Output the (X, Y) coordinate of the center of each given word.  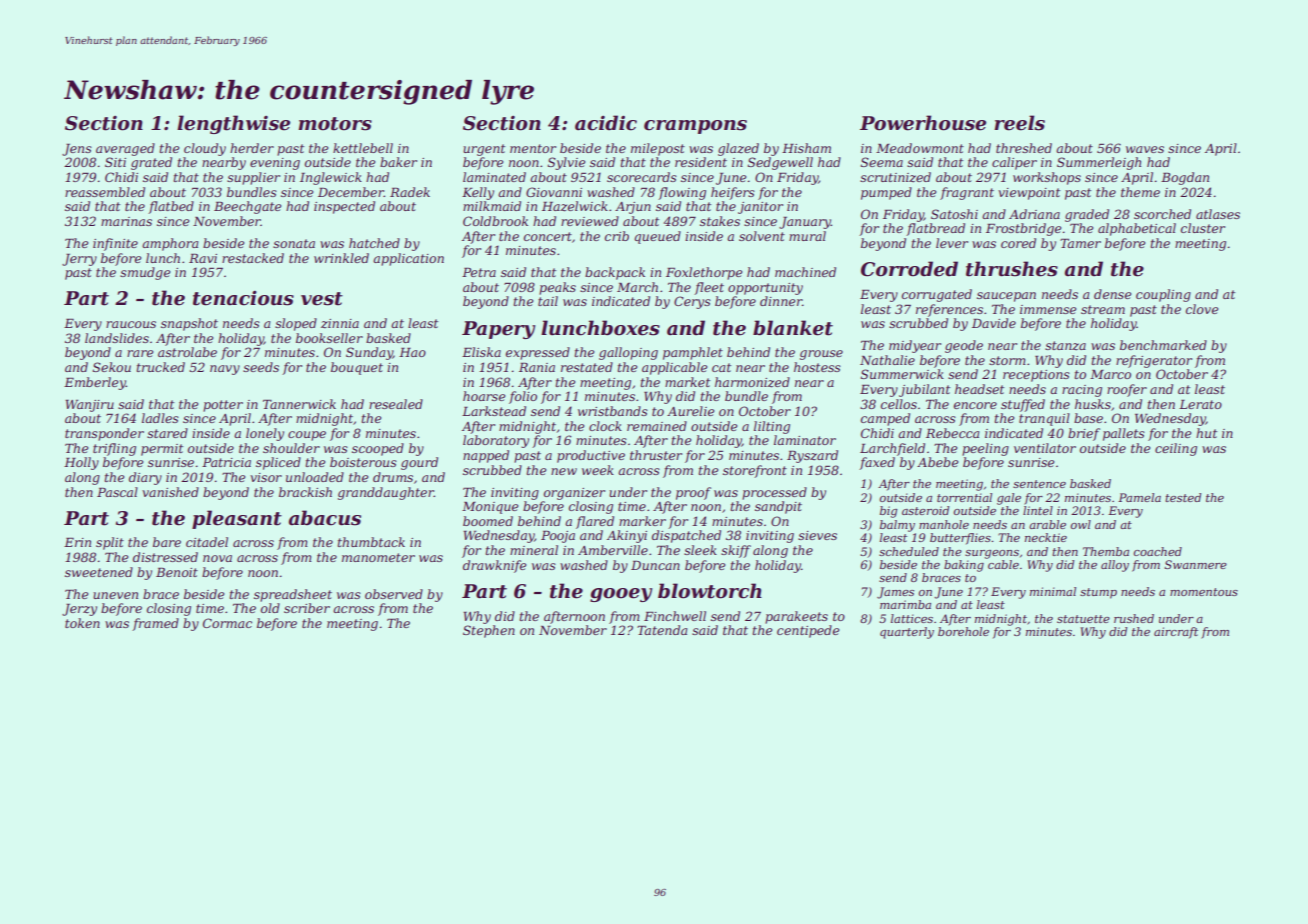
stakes (720, 221)
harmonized (752, 382)
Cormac (227, 623)
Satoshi (954, 214)
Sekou (112, 367)
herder (252, 148)
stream (1103, 309)
